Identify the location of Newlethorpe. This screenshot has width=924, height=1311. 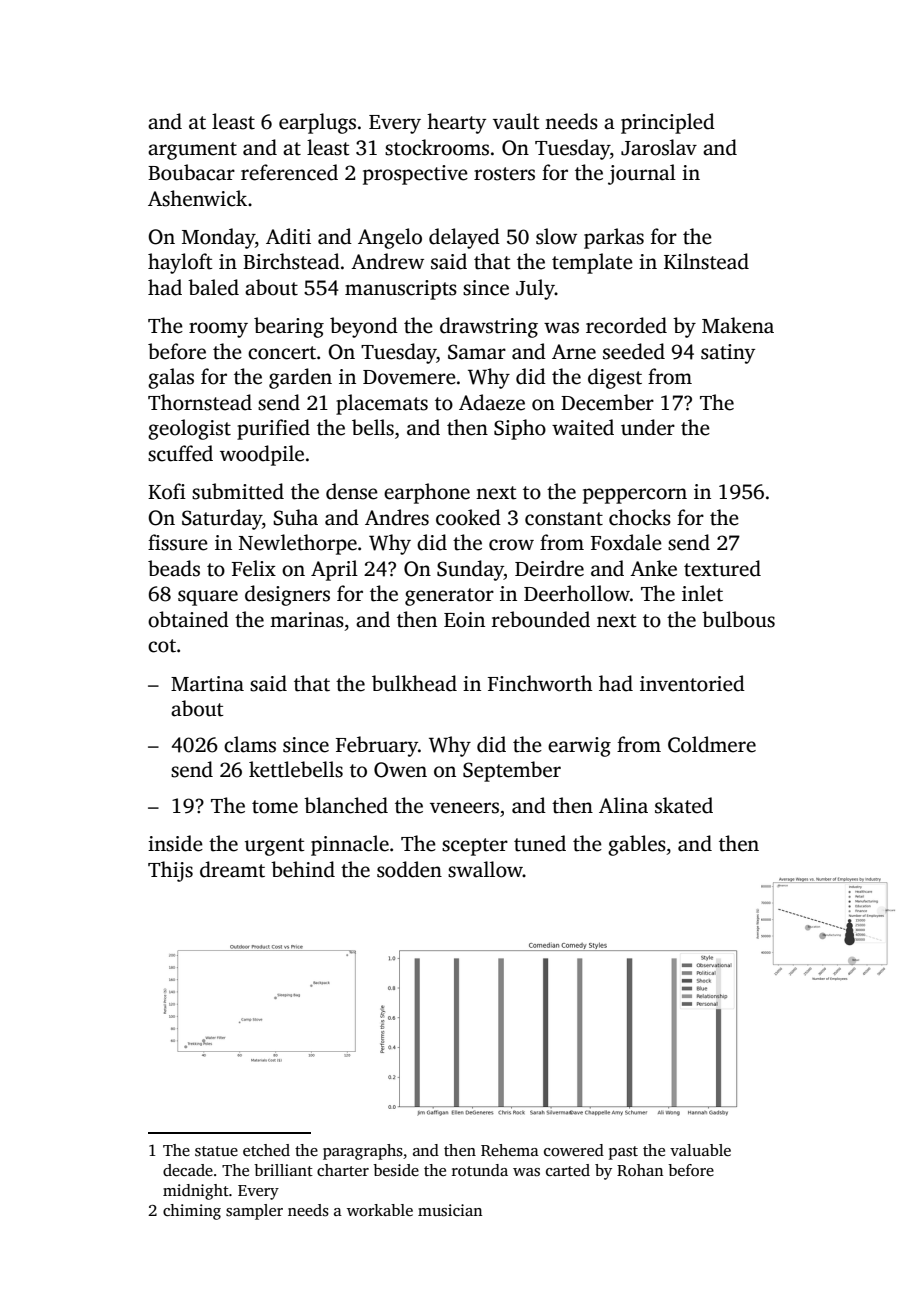
(298, 544).
